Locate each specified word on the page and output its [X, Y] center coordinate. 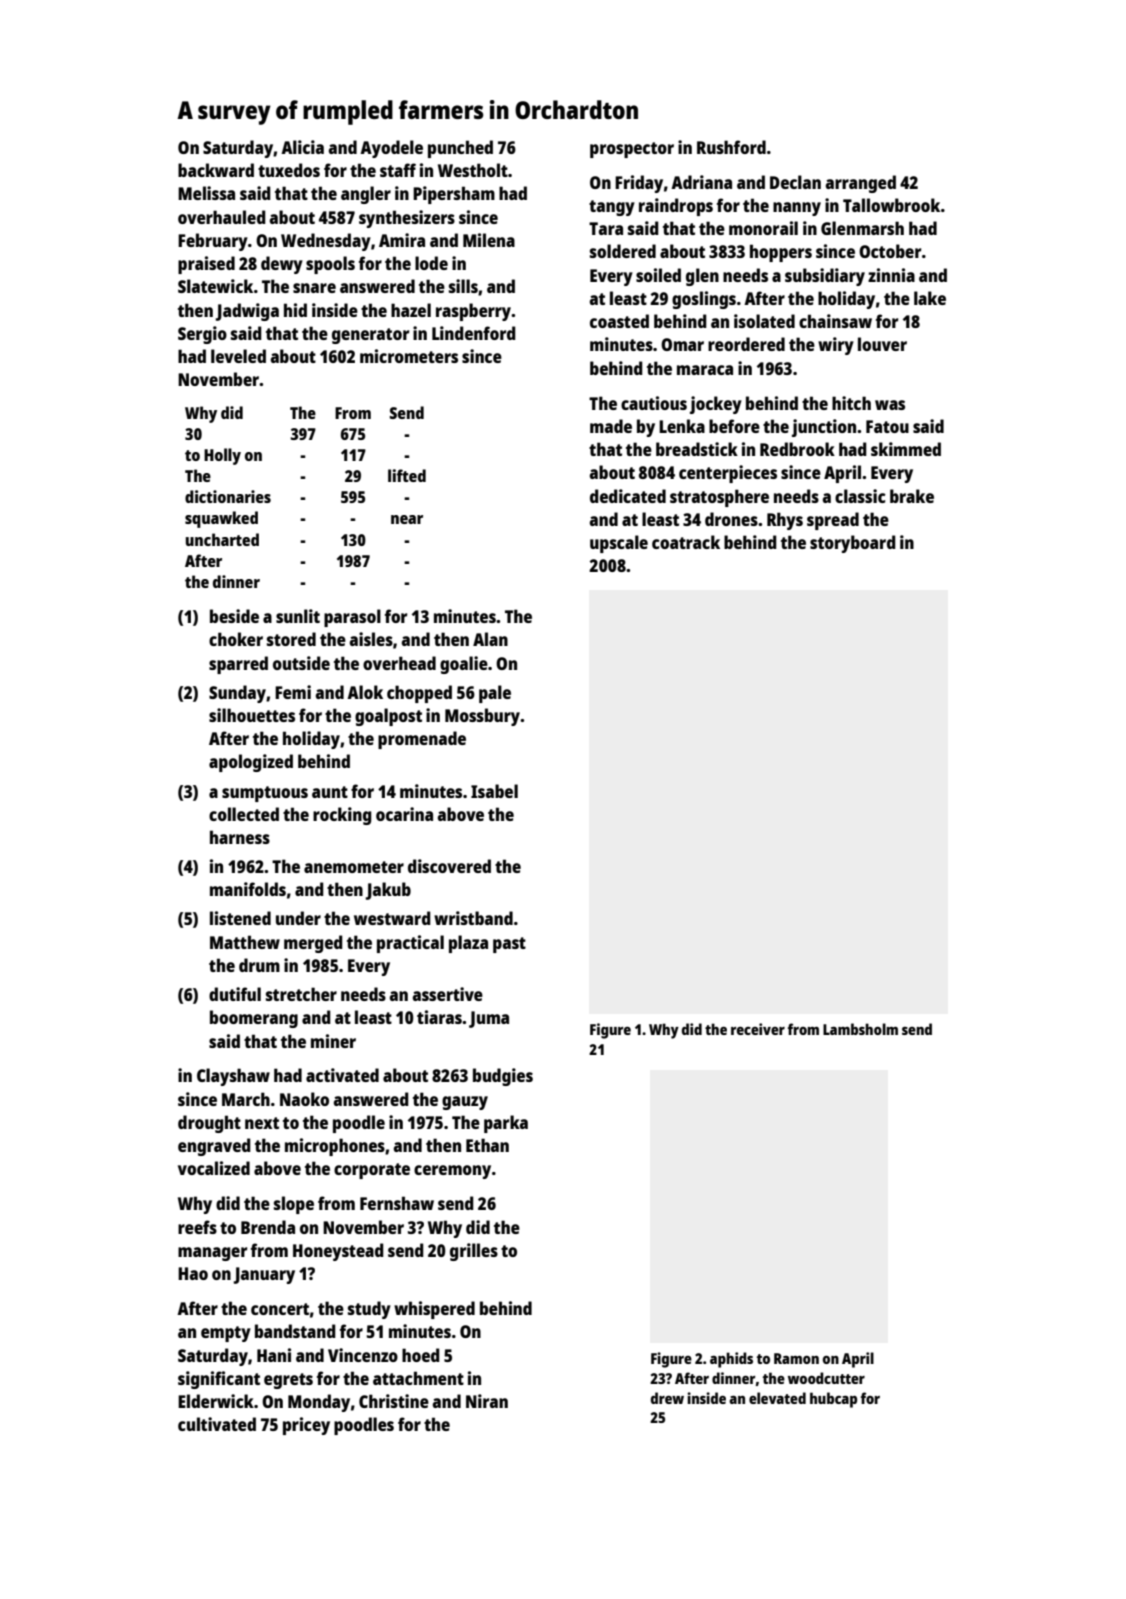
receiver [758, 1029]
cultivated [217, 1424]
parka [506, 1124]
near [407, 519]
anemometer [354, 867]
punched [460, 149]
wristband [473, 918]
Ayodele [391, 149]
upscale [619, 544]
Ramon [796, 1358]
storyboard [853, 544]
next [262, 1123]
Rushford [731, 147]
